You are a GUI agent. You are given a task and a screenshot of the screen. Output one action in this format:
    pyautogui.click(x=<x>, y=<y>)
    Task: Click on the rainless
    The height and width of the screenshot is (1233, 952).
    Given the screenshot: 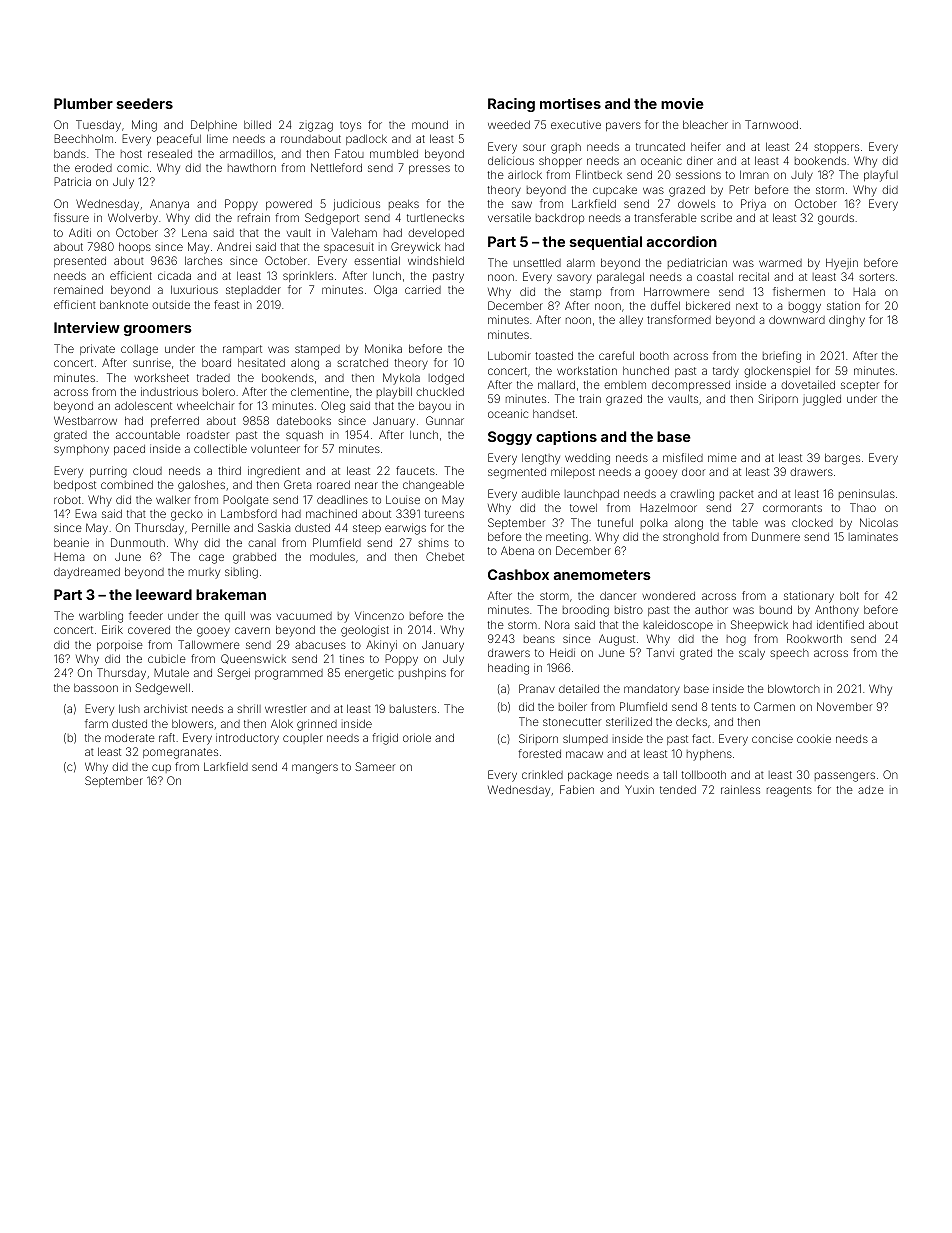 What is the action you would take?
    pyautogui.click(x=740, y=789)
